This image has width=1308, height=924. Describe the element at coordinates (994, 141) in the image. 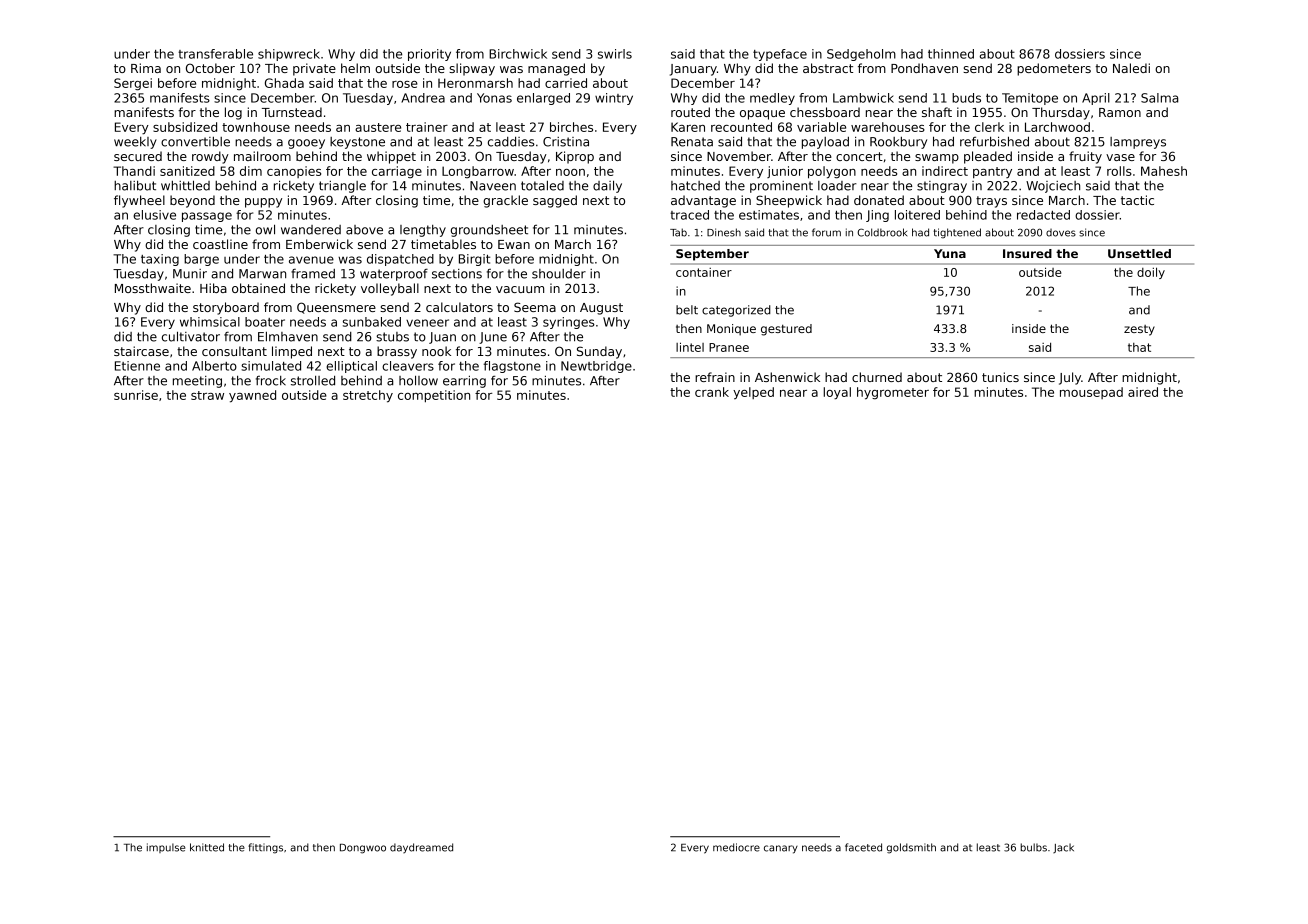

I see `refurbished` at that location.
